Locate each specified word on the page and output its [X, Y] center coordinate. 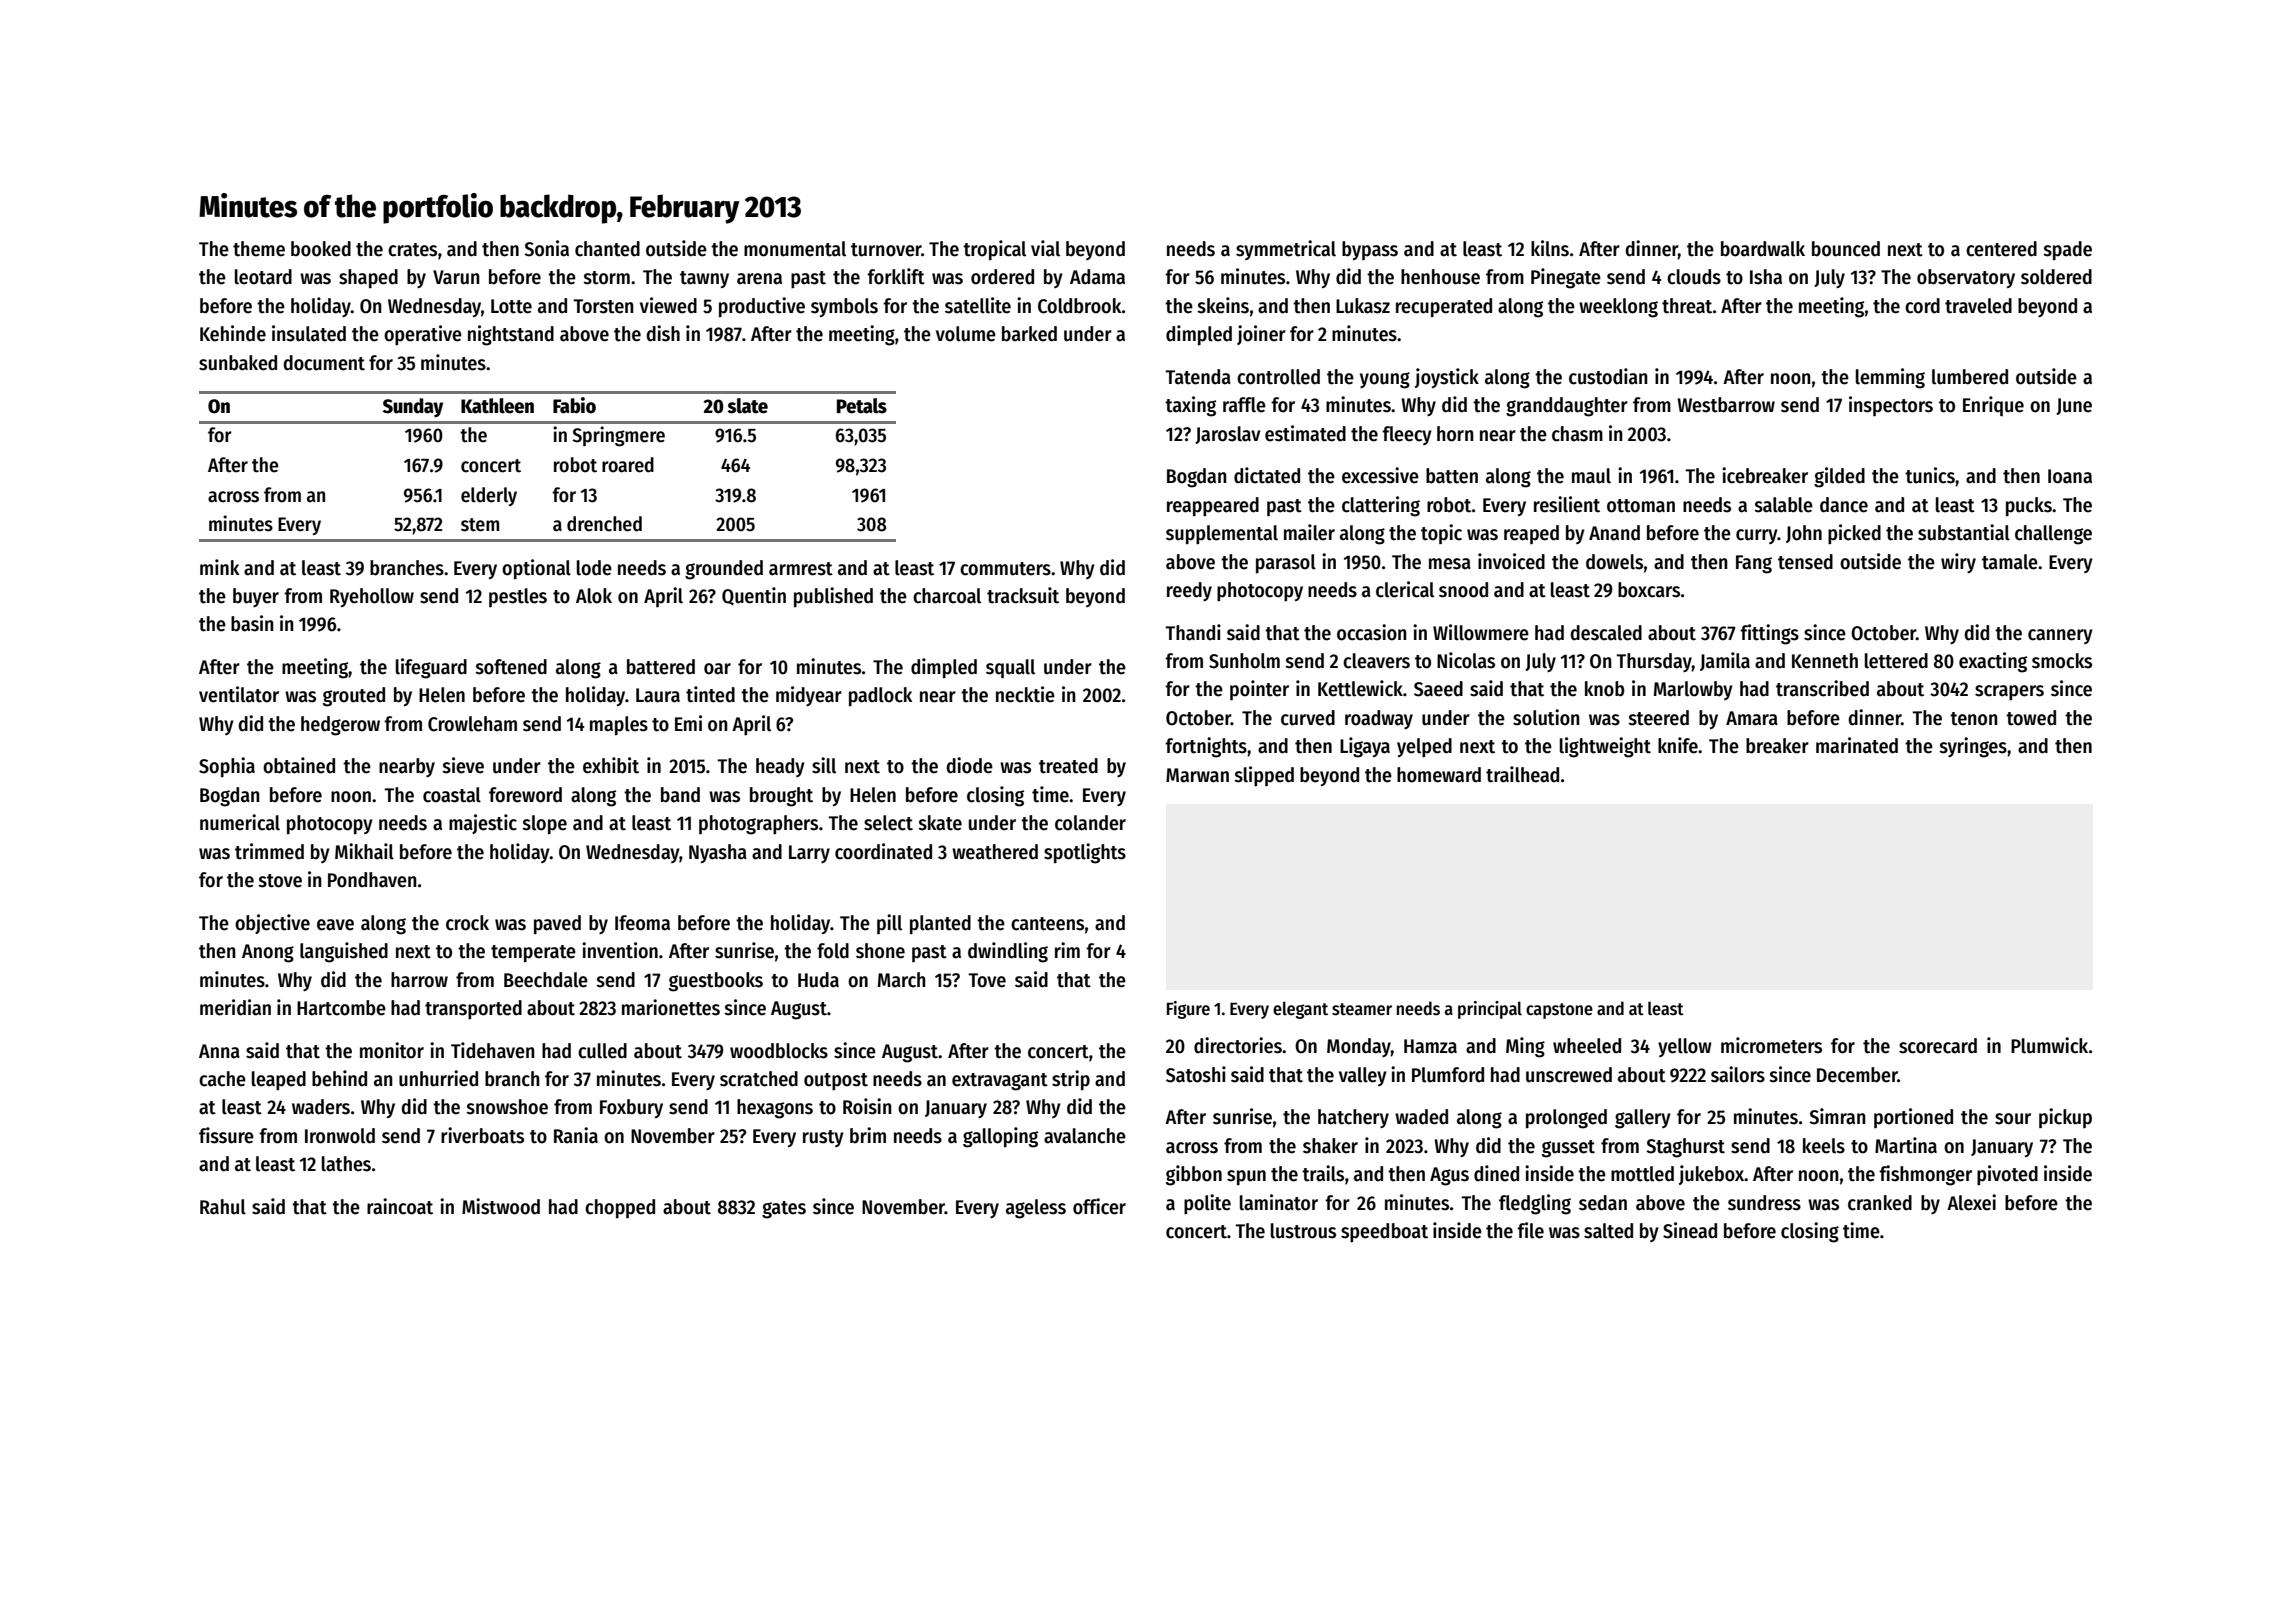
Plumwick [2049, 1045]
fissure [226, 1135]
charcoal [947, 596]
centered [2001, 249]
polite [1207, 1204]
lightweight [1605, 747]
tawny [704, 279]
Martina [1906, 1145]
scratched [759, 1079]
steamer [1362, 1009]
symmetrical [1286, 250]
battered [661, 667]
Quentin [754, 596]
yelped [1424, 748]
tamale [2010, 562]
